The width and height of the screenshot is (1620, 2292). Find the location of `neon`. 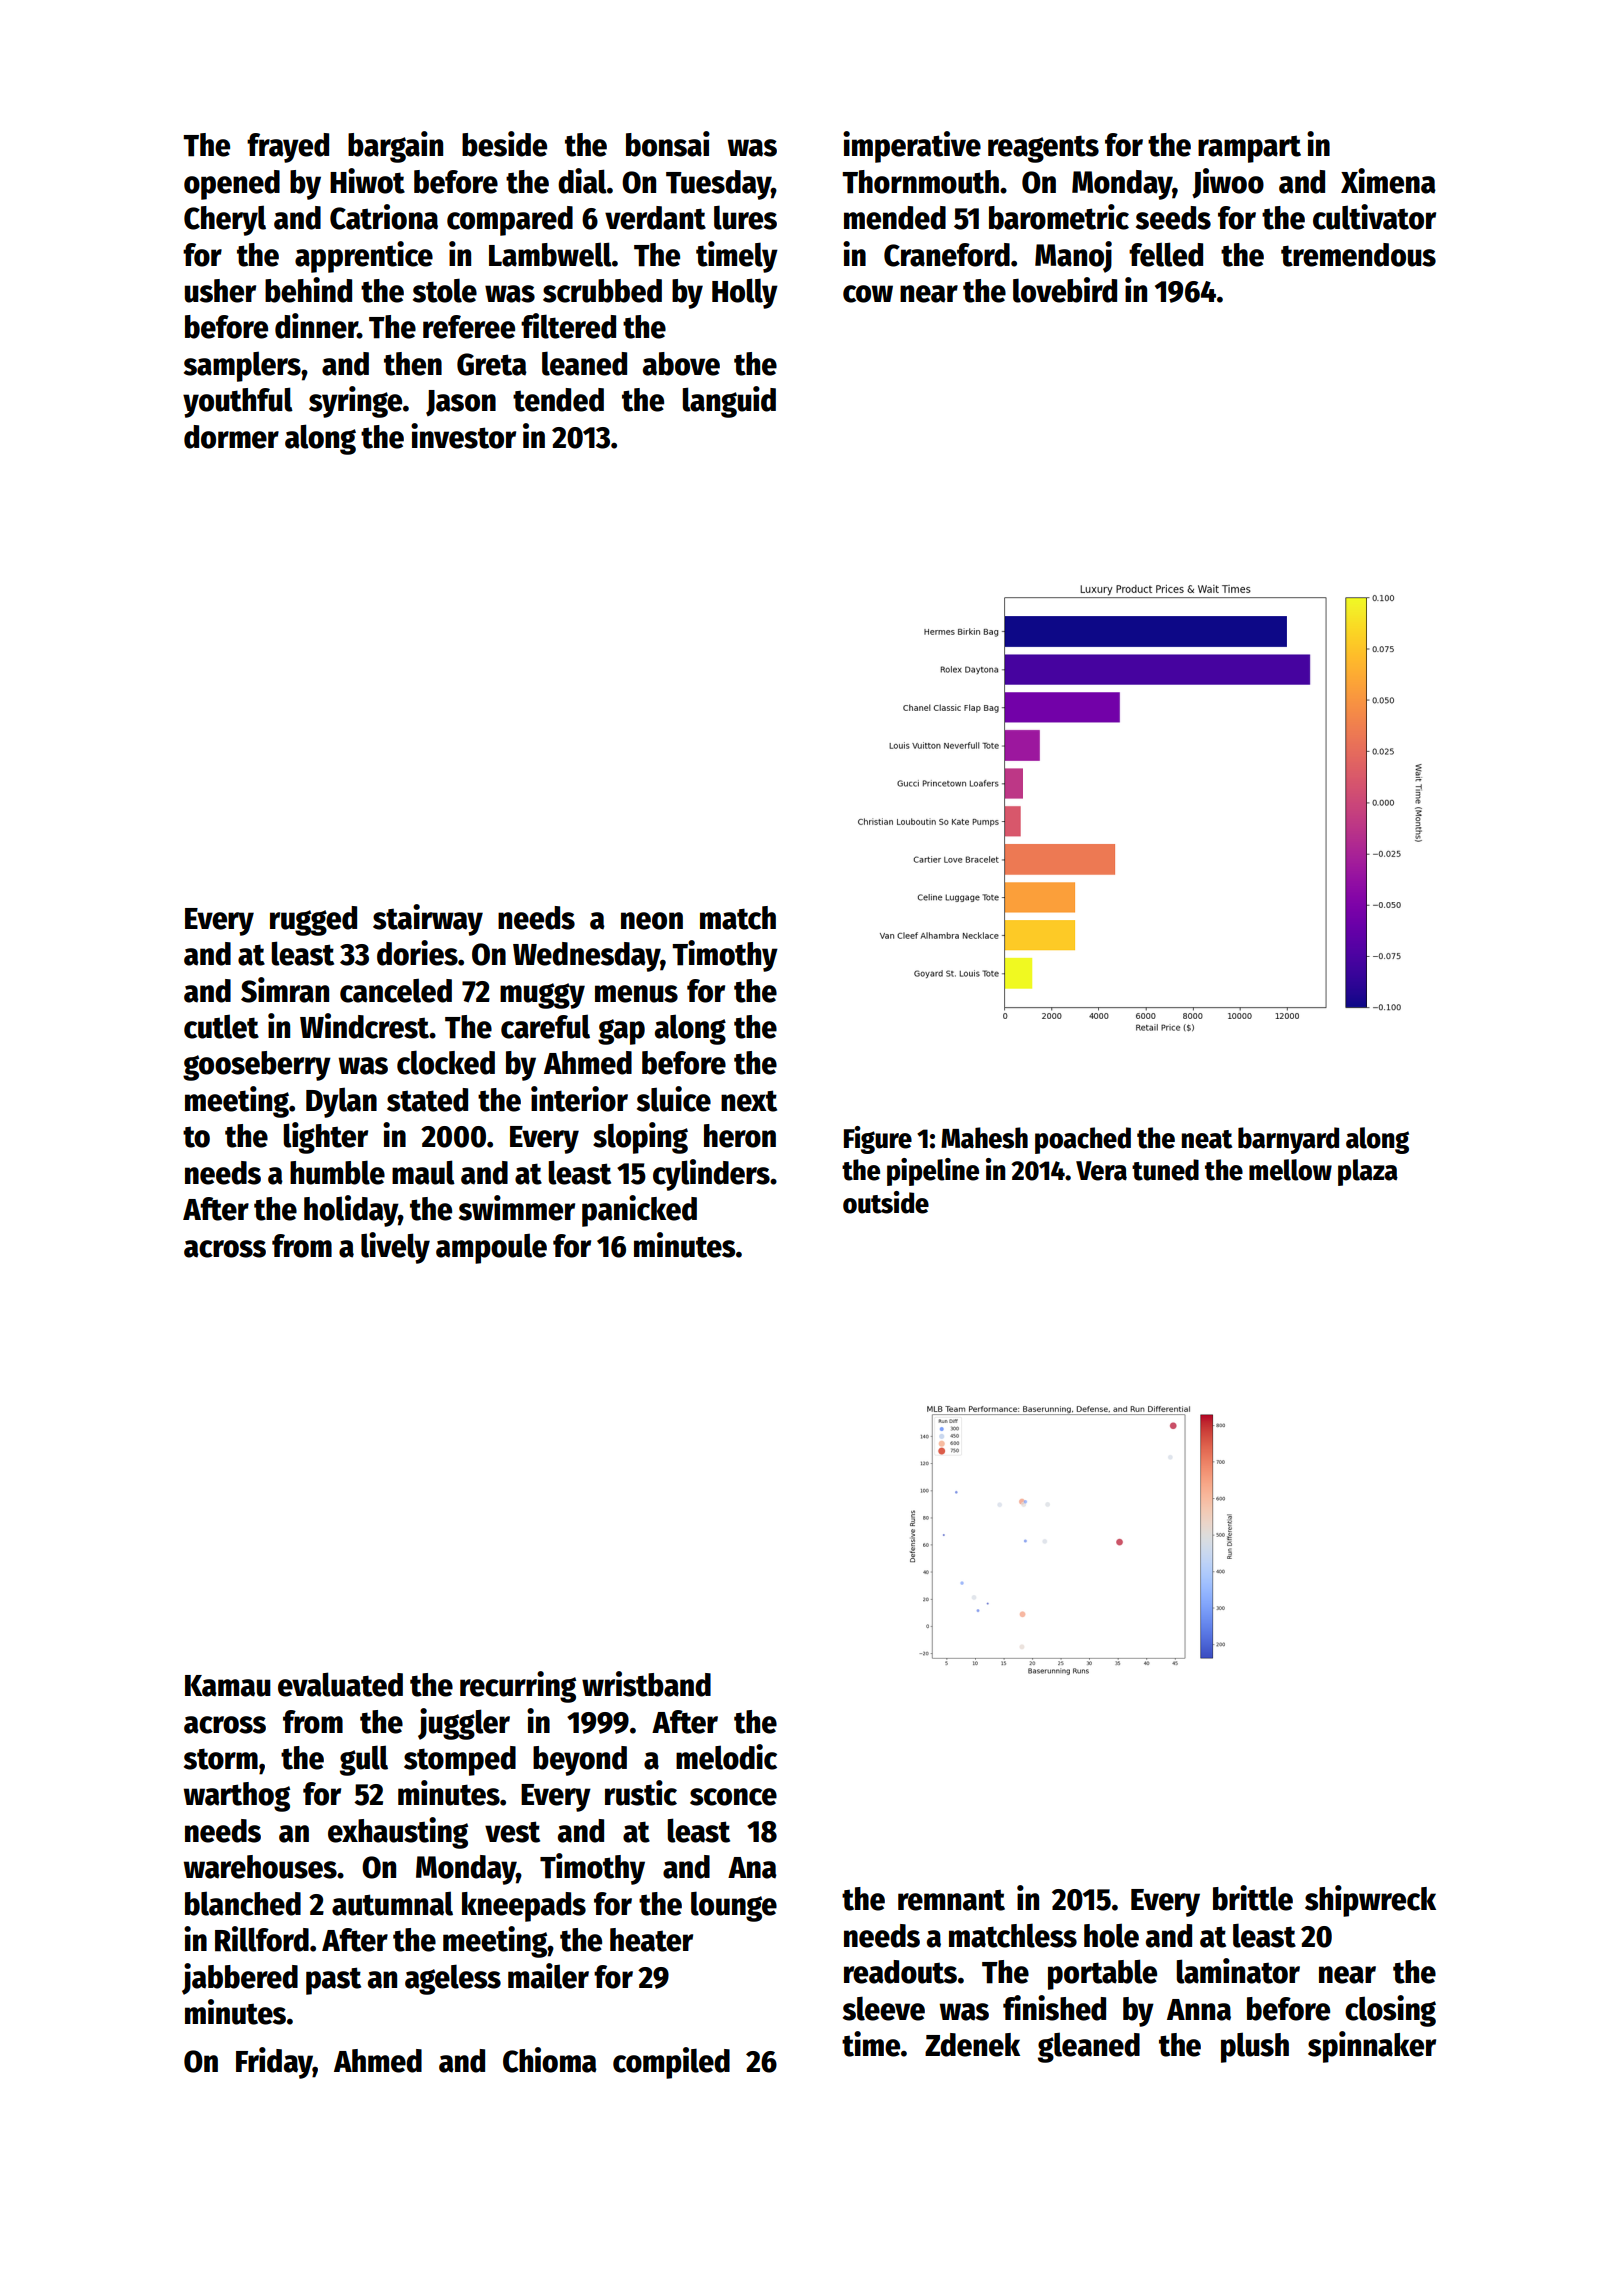

neon is located at coordinates (652, 921).
